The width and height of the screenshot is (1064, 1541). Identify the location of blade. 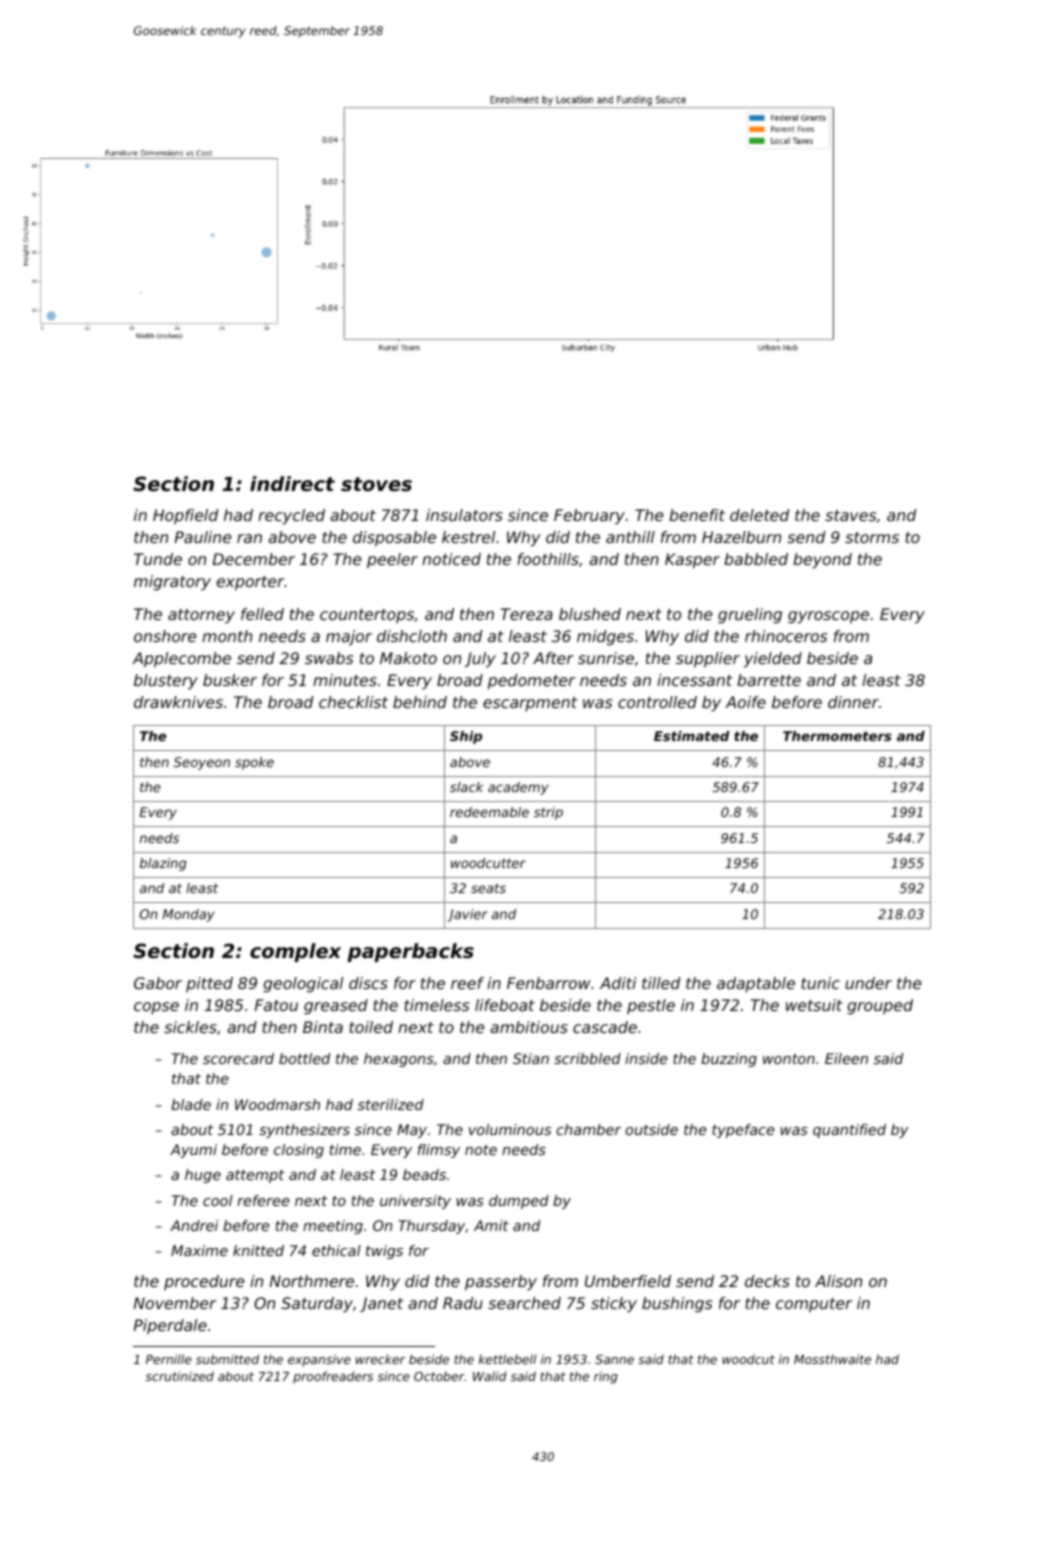
(191, 1104).
